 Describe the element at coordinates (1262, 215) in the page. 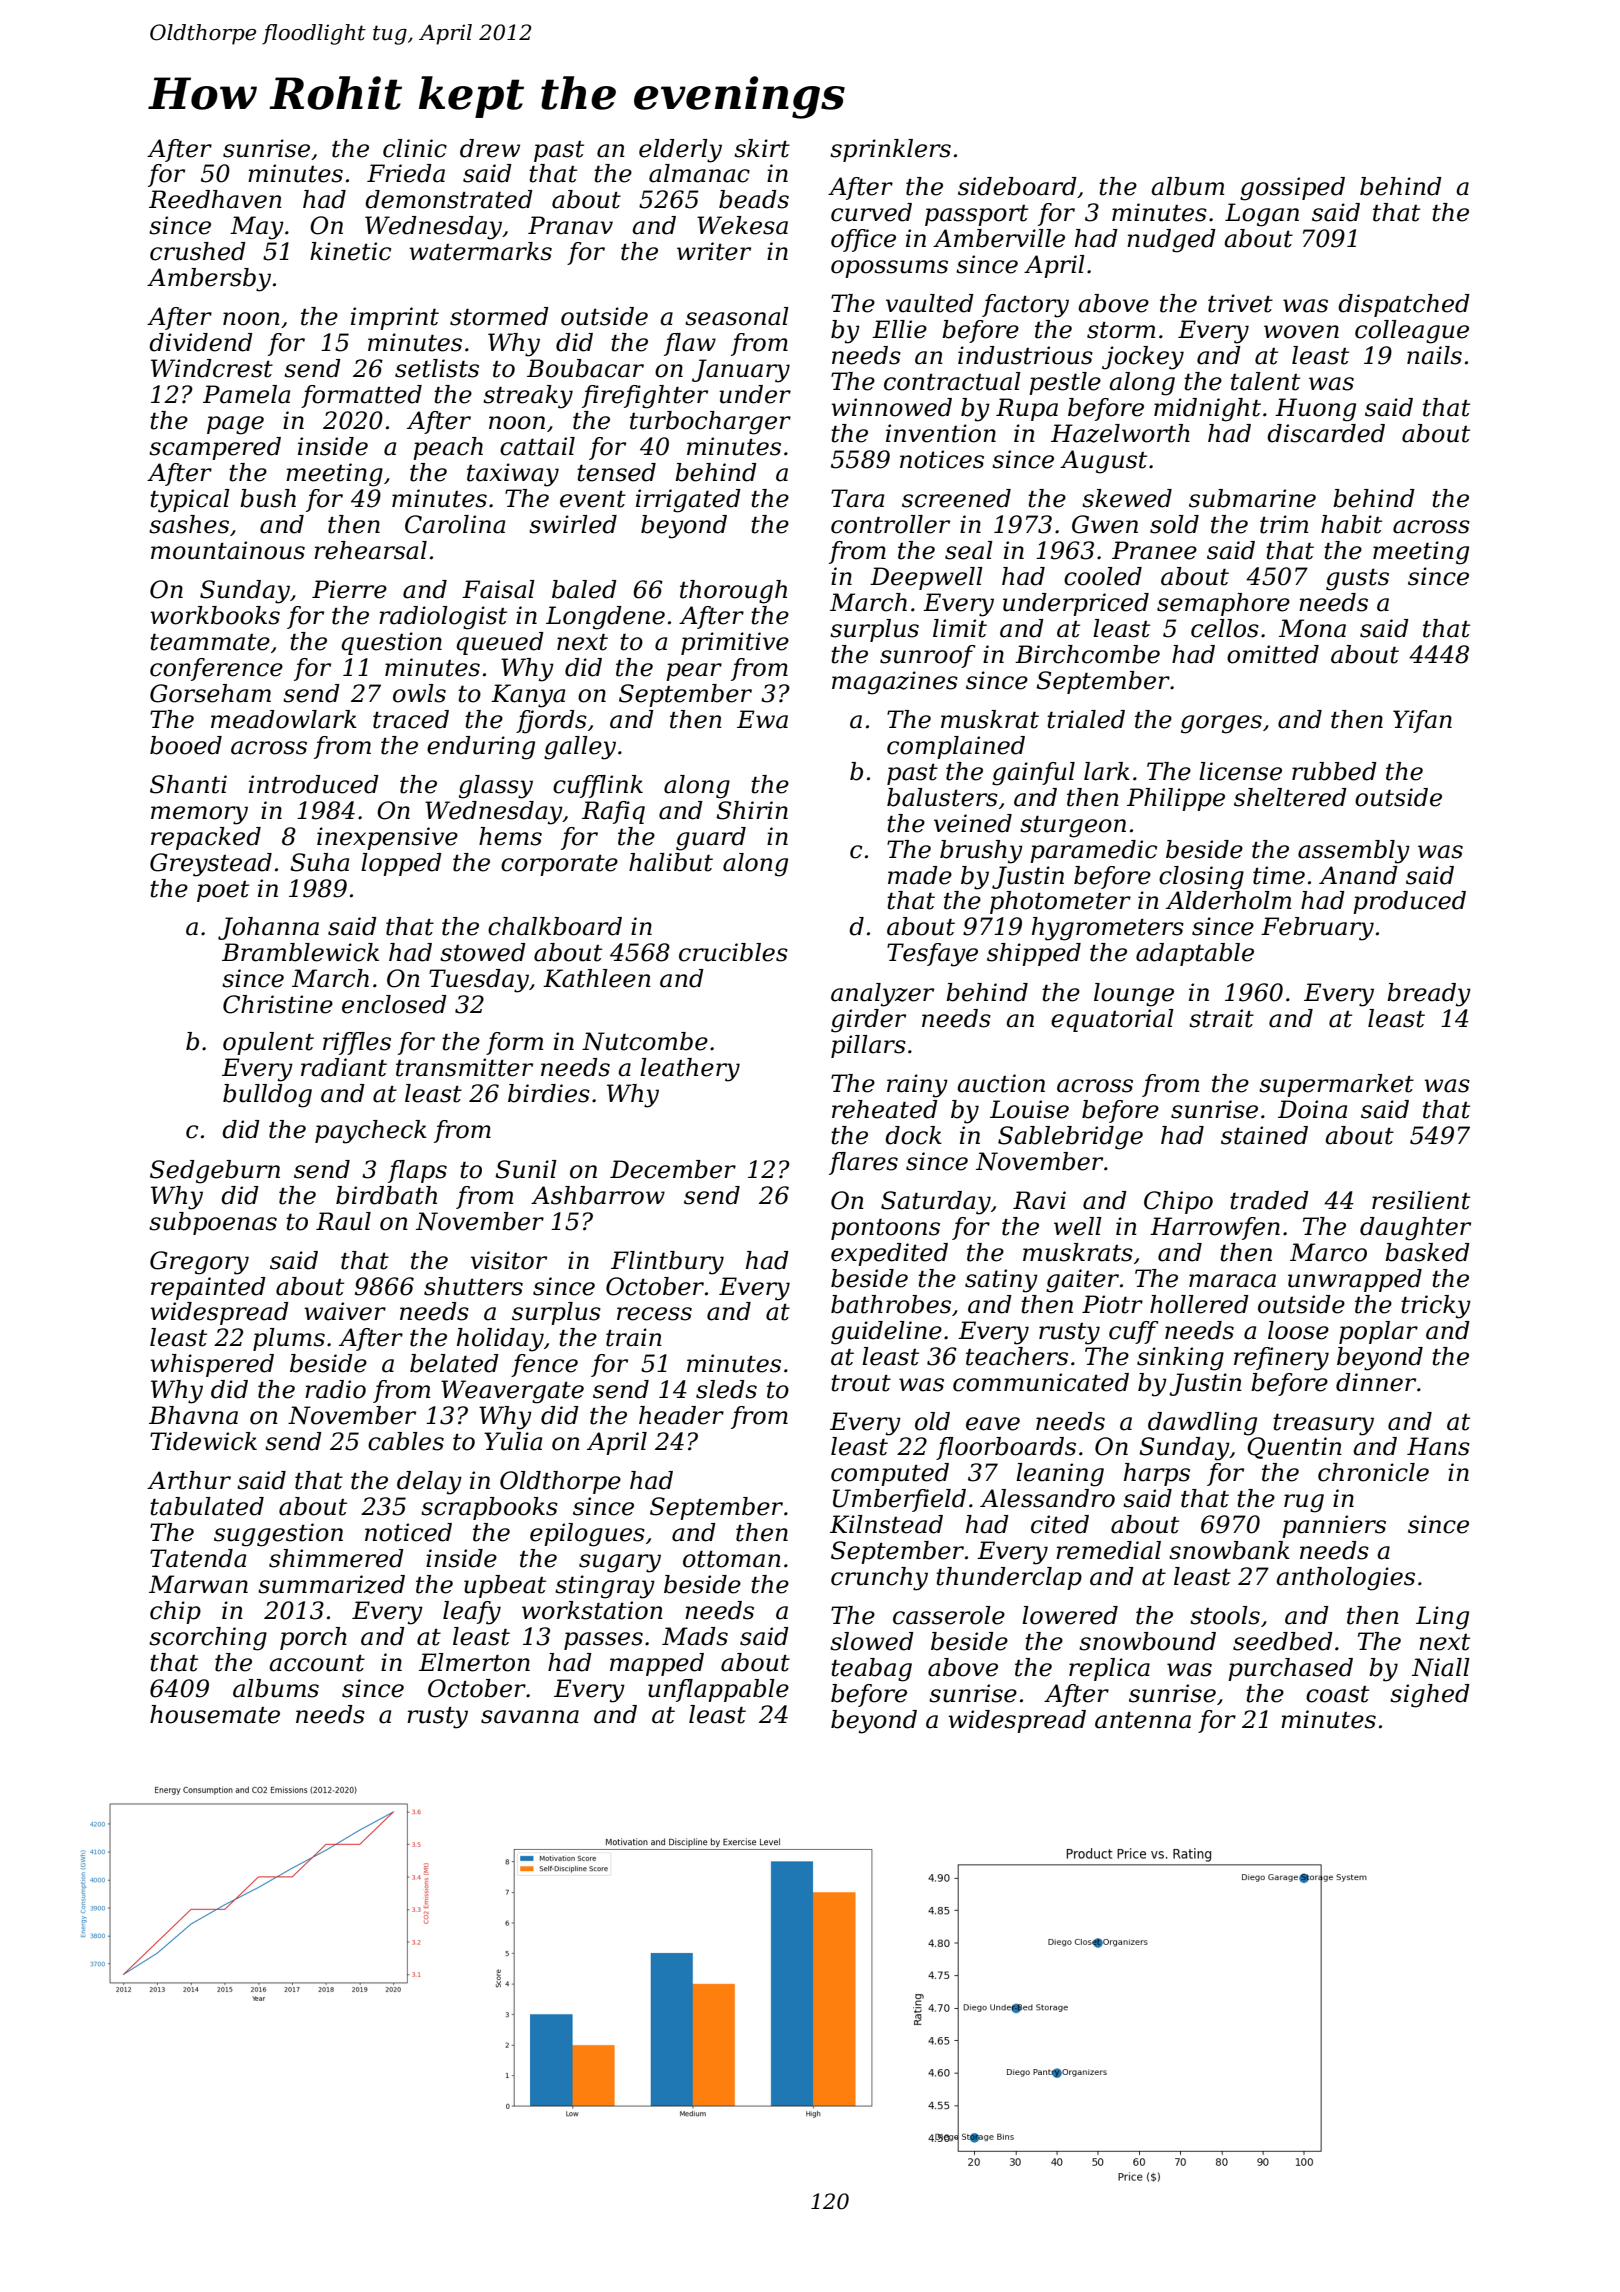

I see `Logan` at that location.
